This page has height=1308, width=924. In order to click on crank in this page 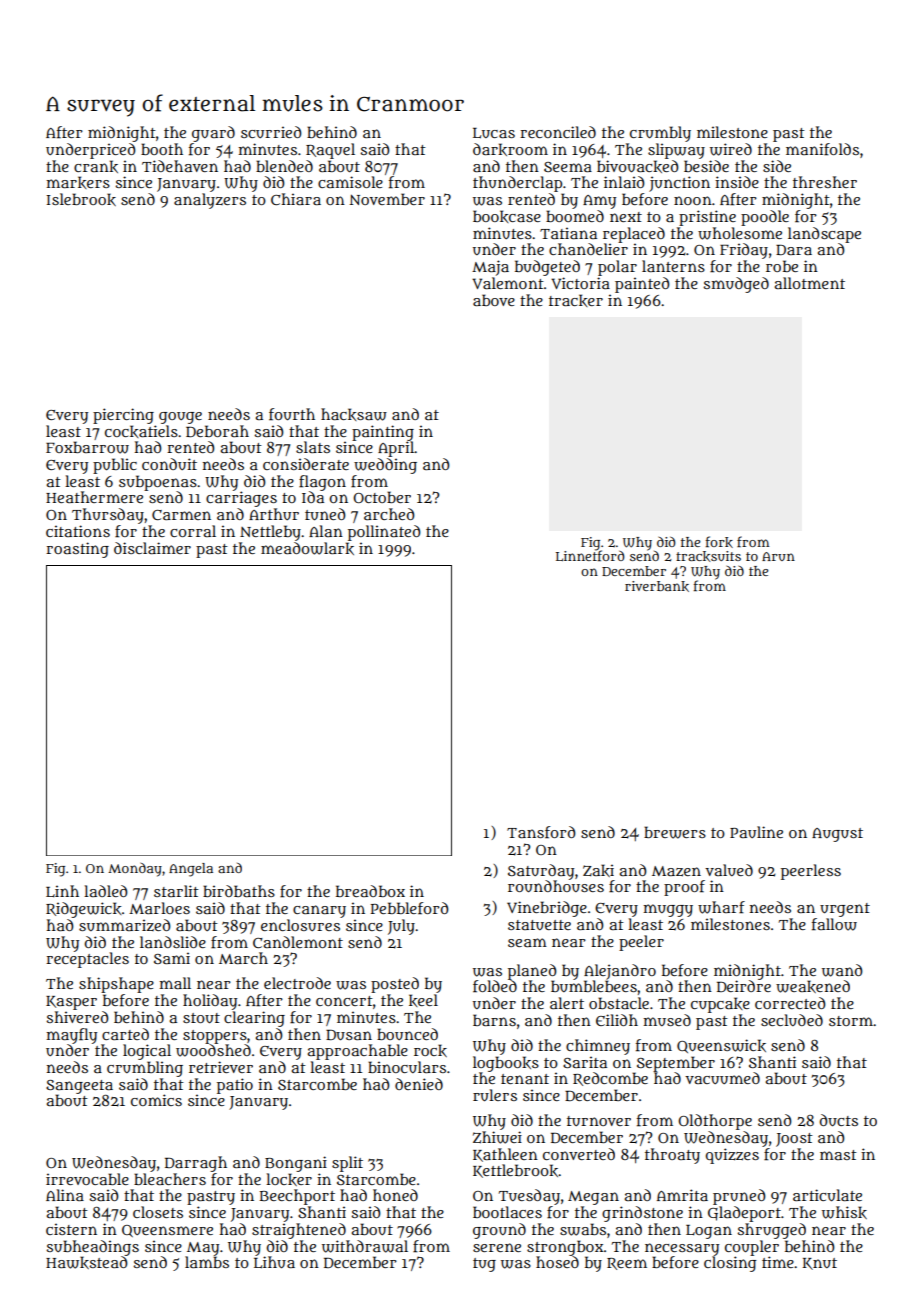, I will do `click(96, 166)`.
